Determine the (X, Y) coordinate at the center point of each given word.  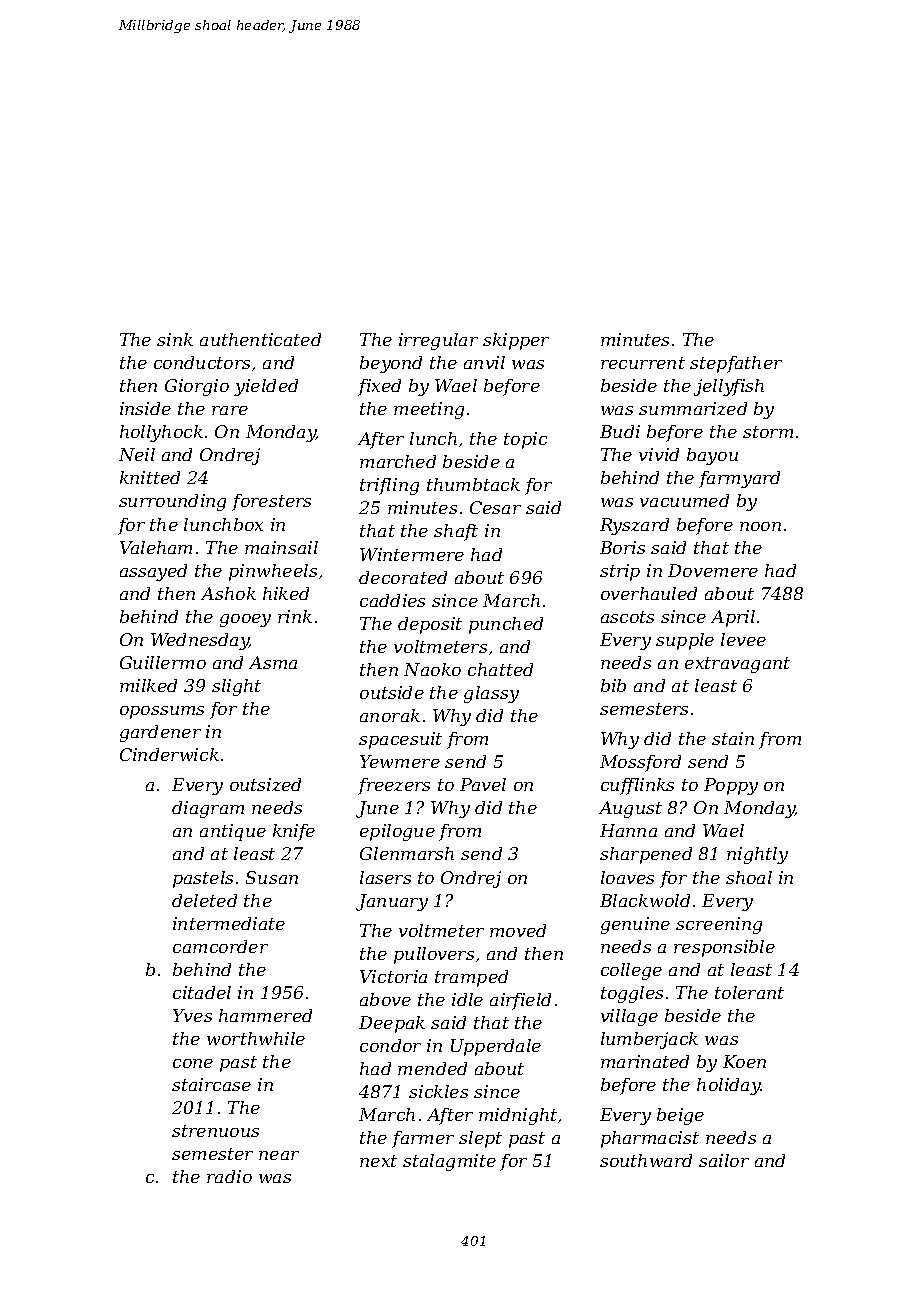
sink (175, 339)
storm (768, 432)
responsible (724, 948)
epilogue (397, 832)
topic (525, 440)
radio (229, 1176)
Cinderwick (169, 754)
